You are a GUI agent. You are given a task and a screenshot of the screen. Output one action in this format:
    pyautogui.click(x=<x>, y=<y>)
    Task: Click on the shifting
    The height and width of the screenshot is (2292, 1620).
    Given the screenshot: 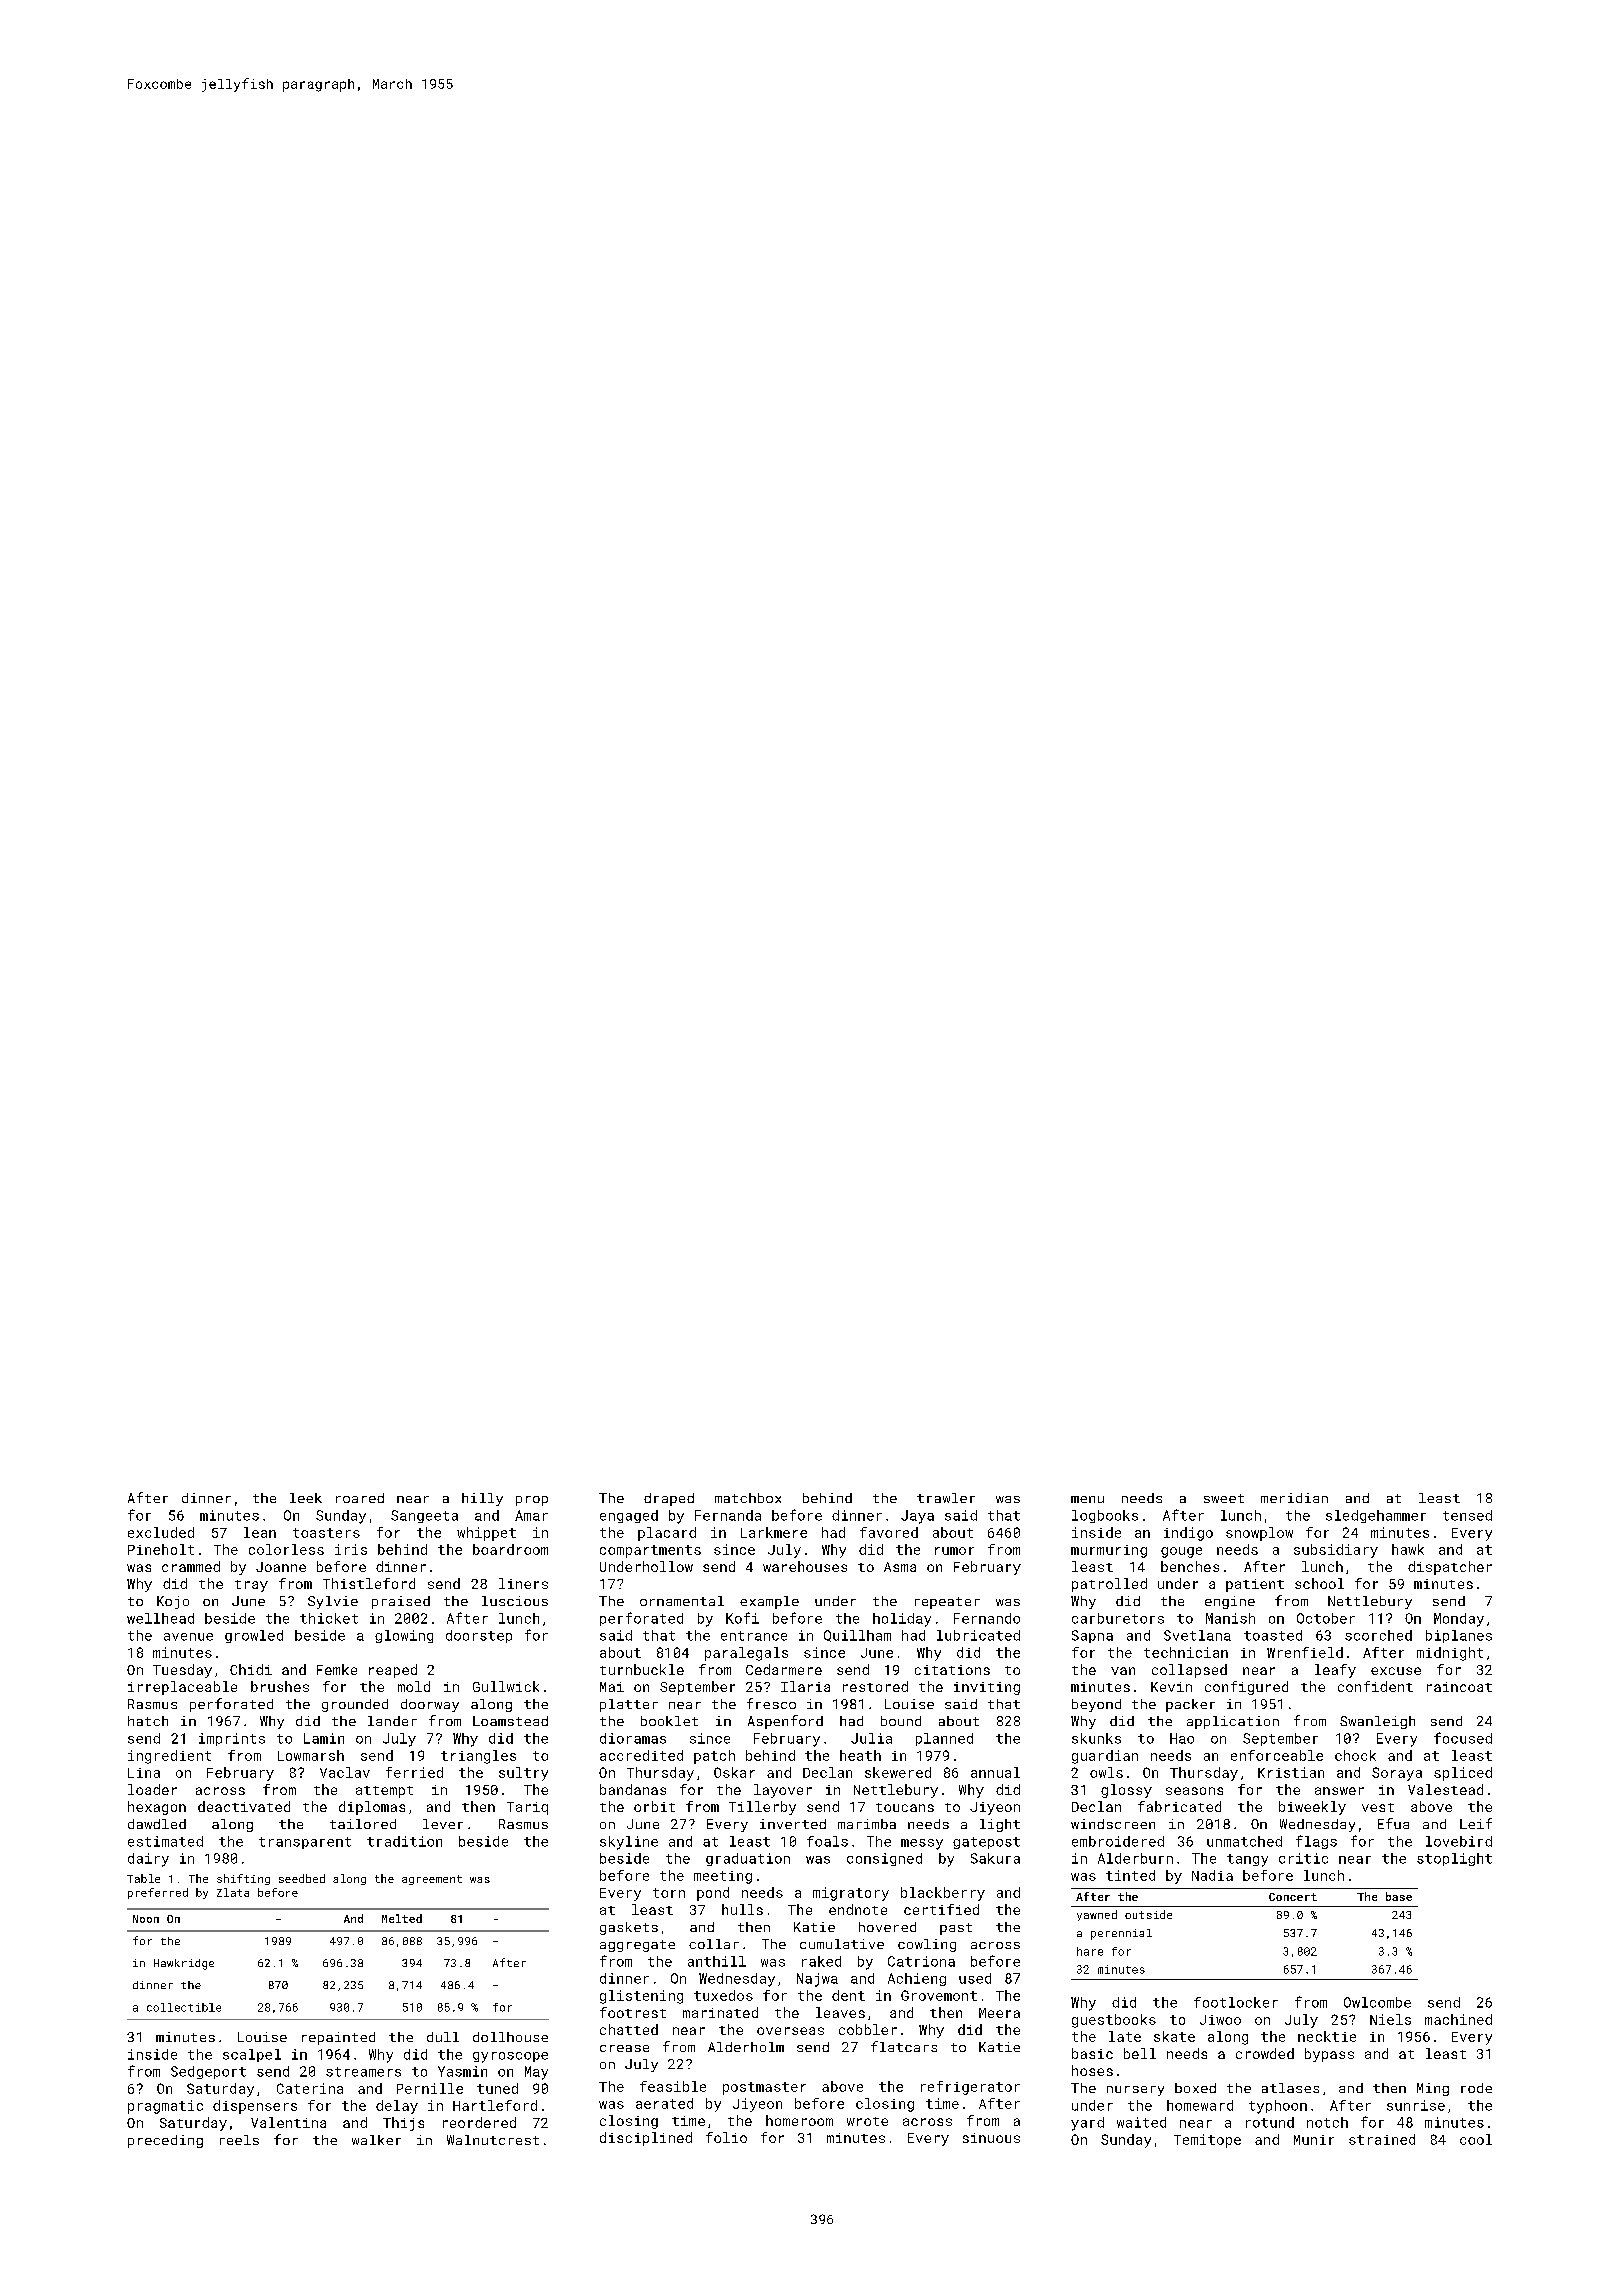 What is the action you would take?
    pyautogui.click(x=243, y=1879)
